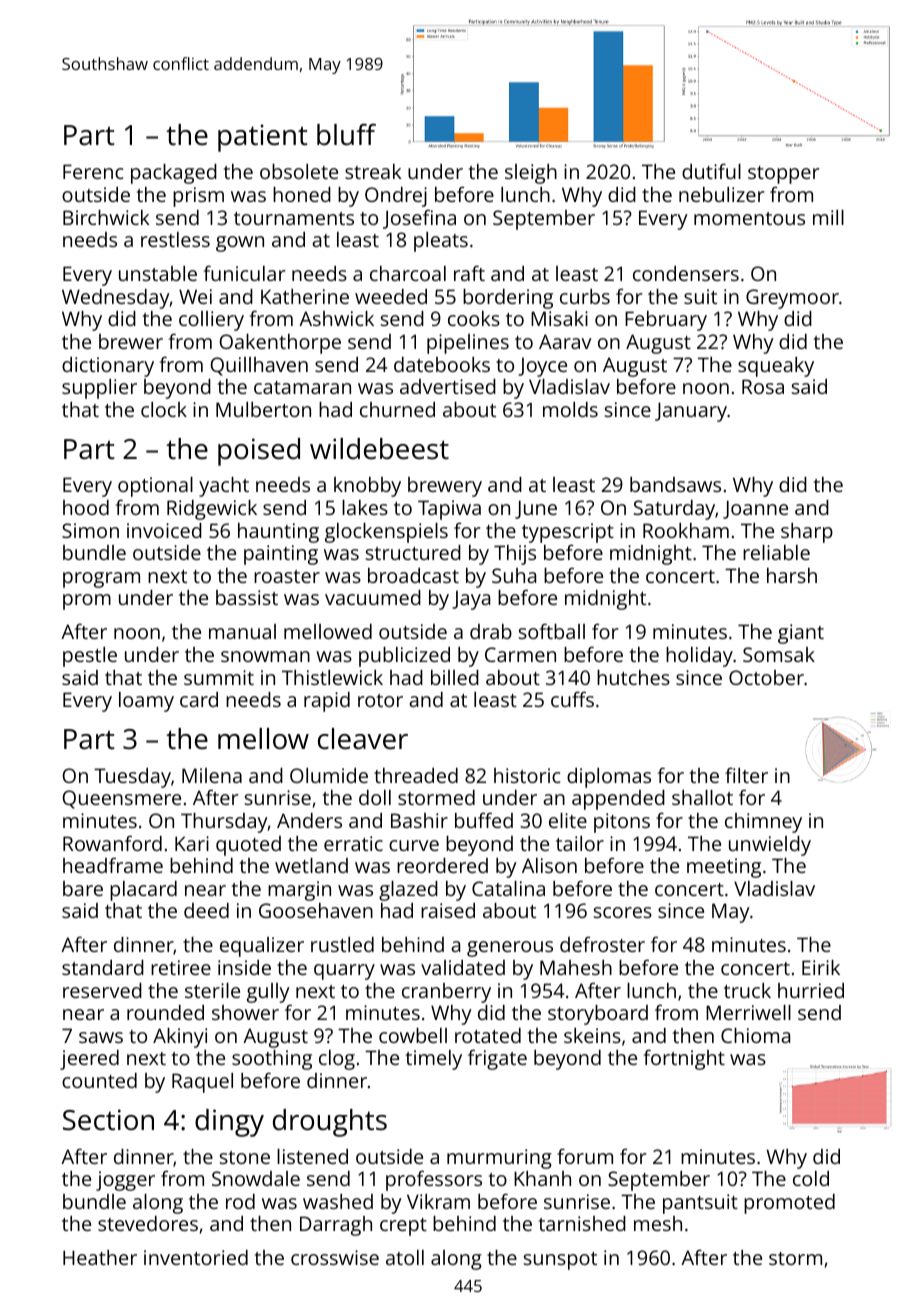 The height and width of the screenshot is (1316, 908). What do you see at coordinates (93, 171) in the screenshot?
I see `Ferenc` at bounding box center [93, 171].
